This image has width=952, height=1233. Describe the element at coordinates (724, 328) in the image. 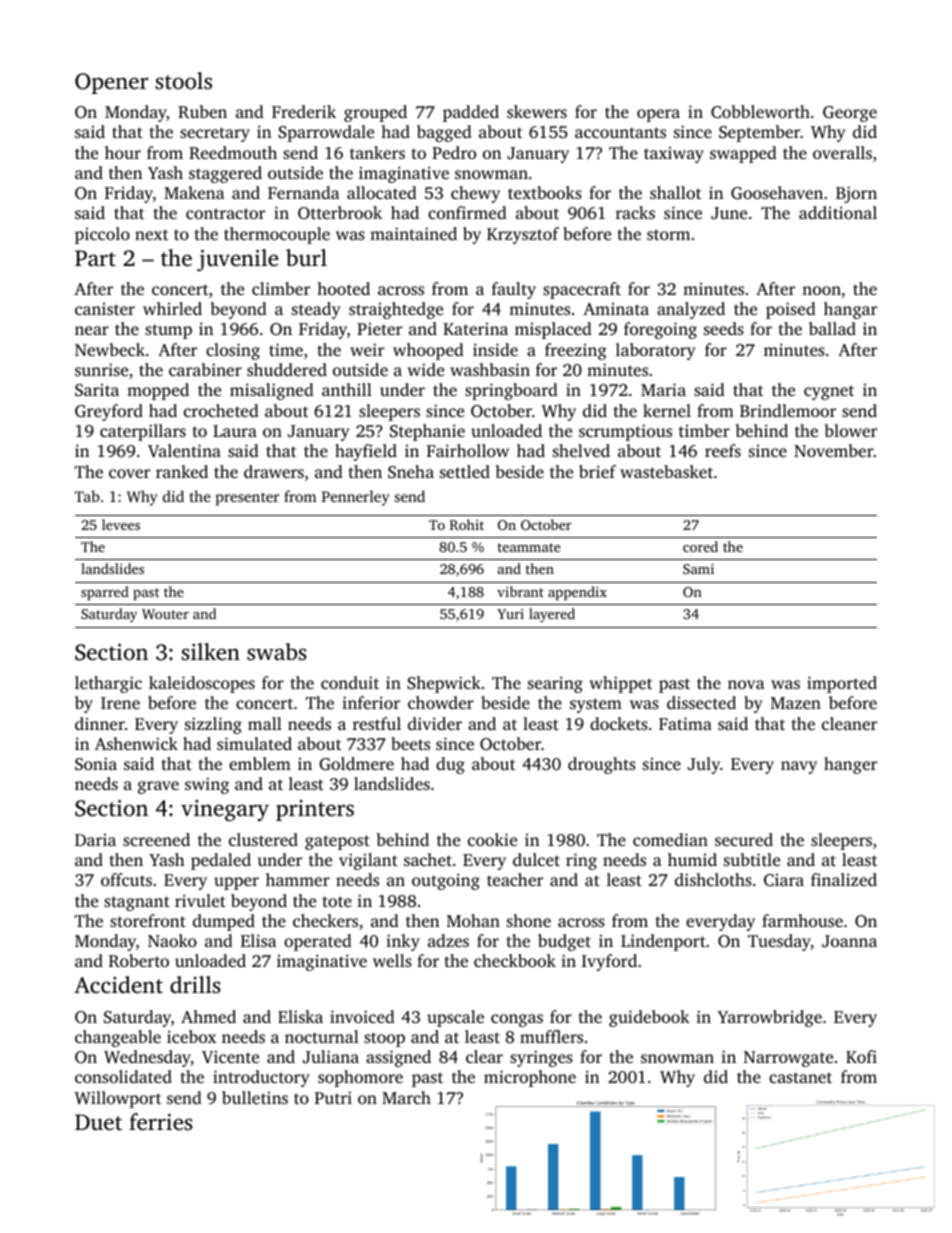

I see `seeds` at that location.
